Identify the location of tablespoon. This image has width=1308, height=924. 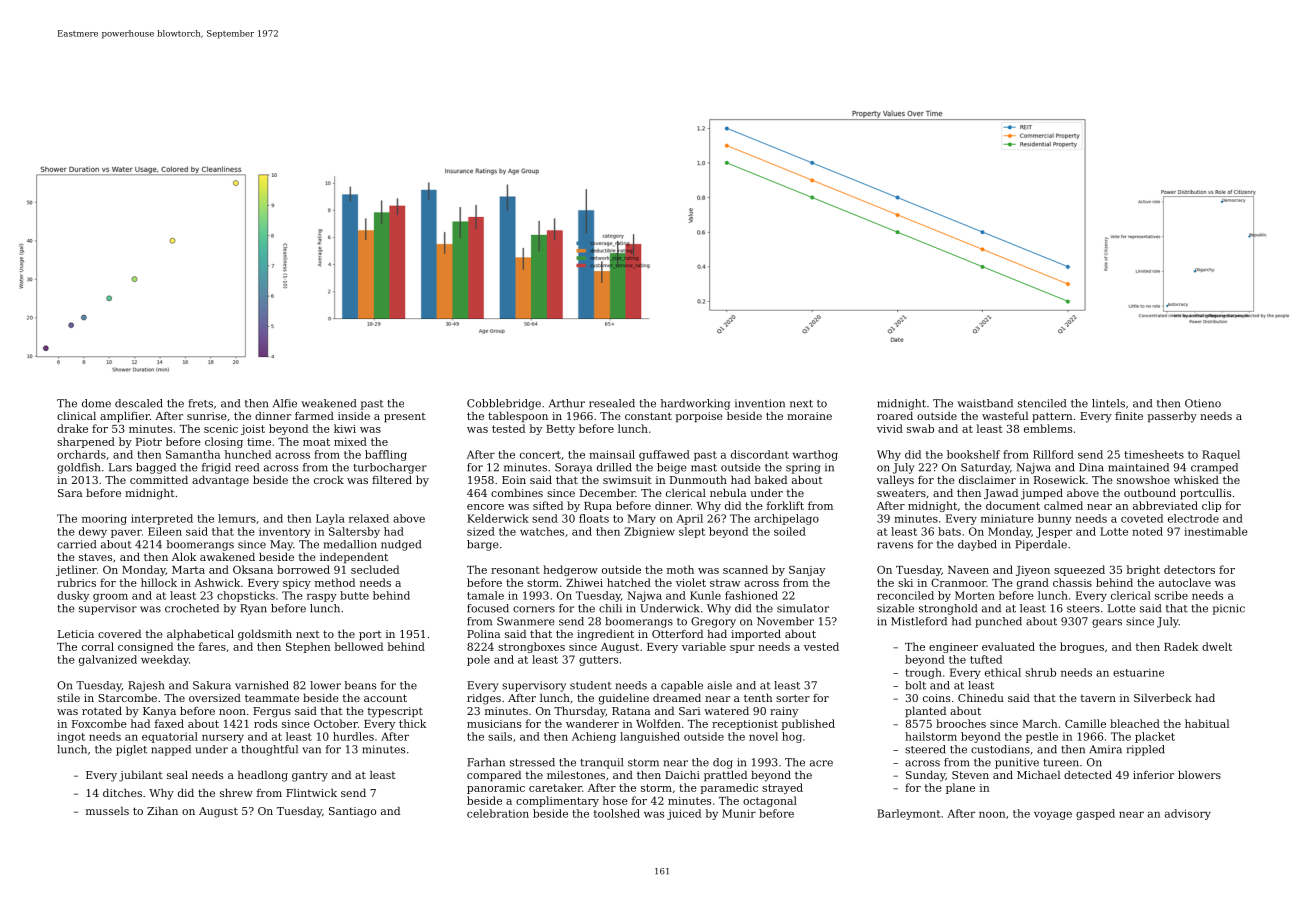
(518, 417).
